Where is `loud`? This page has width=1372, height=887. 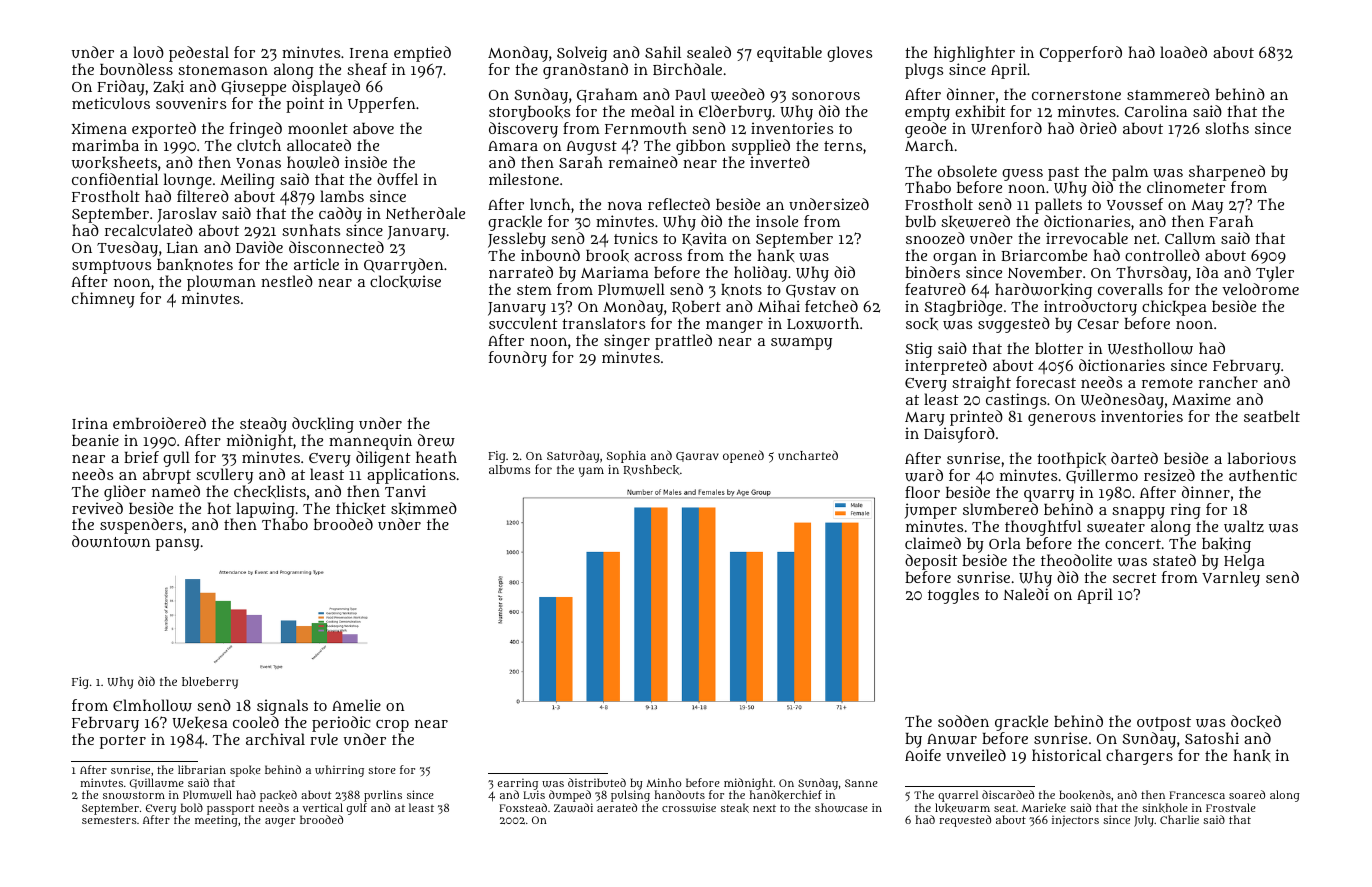
loud is located at coordinates (148, 52).
